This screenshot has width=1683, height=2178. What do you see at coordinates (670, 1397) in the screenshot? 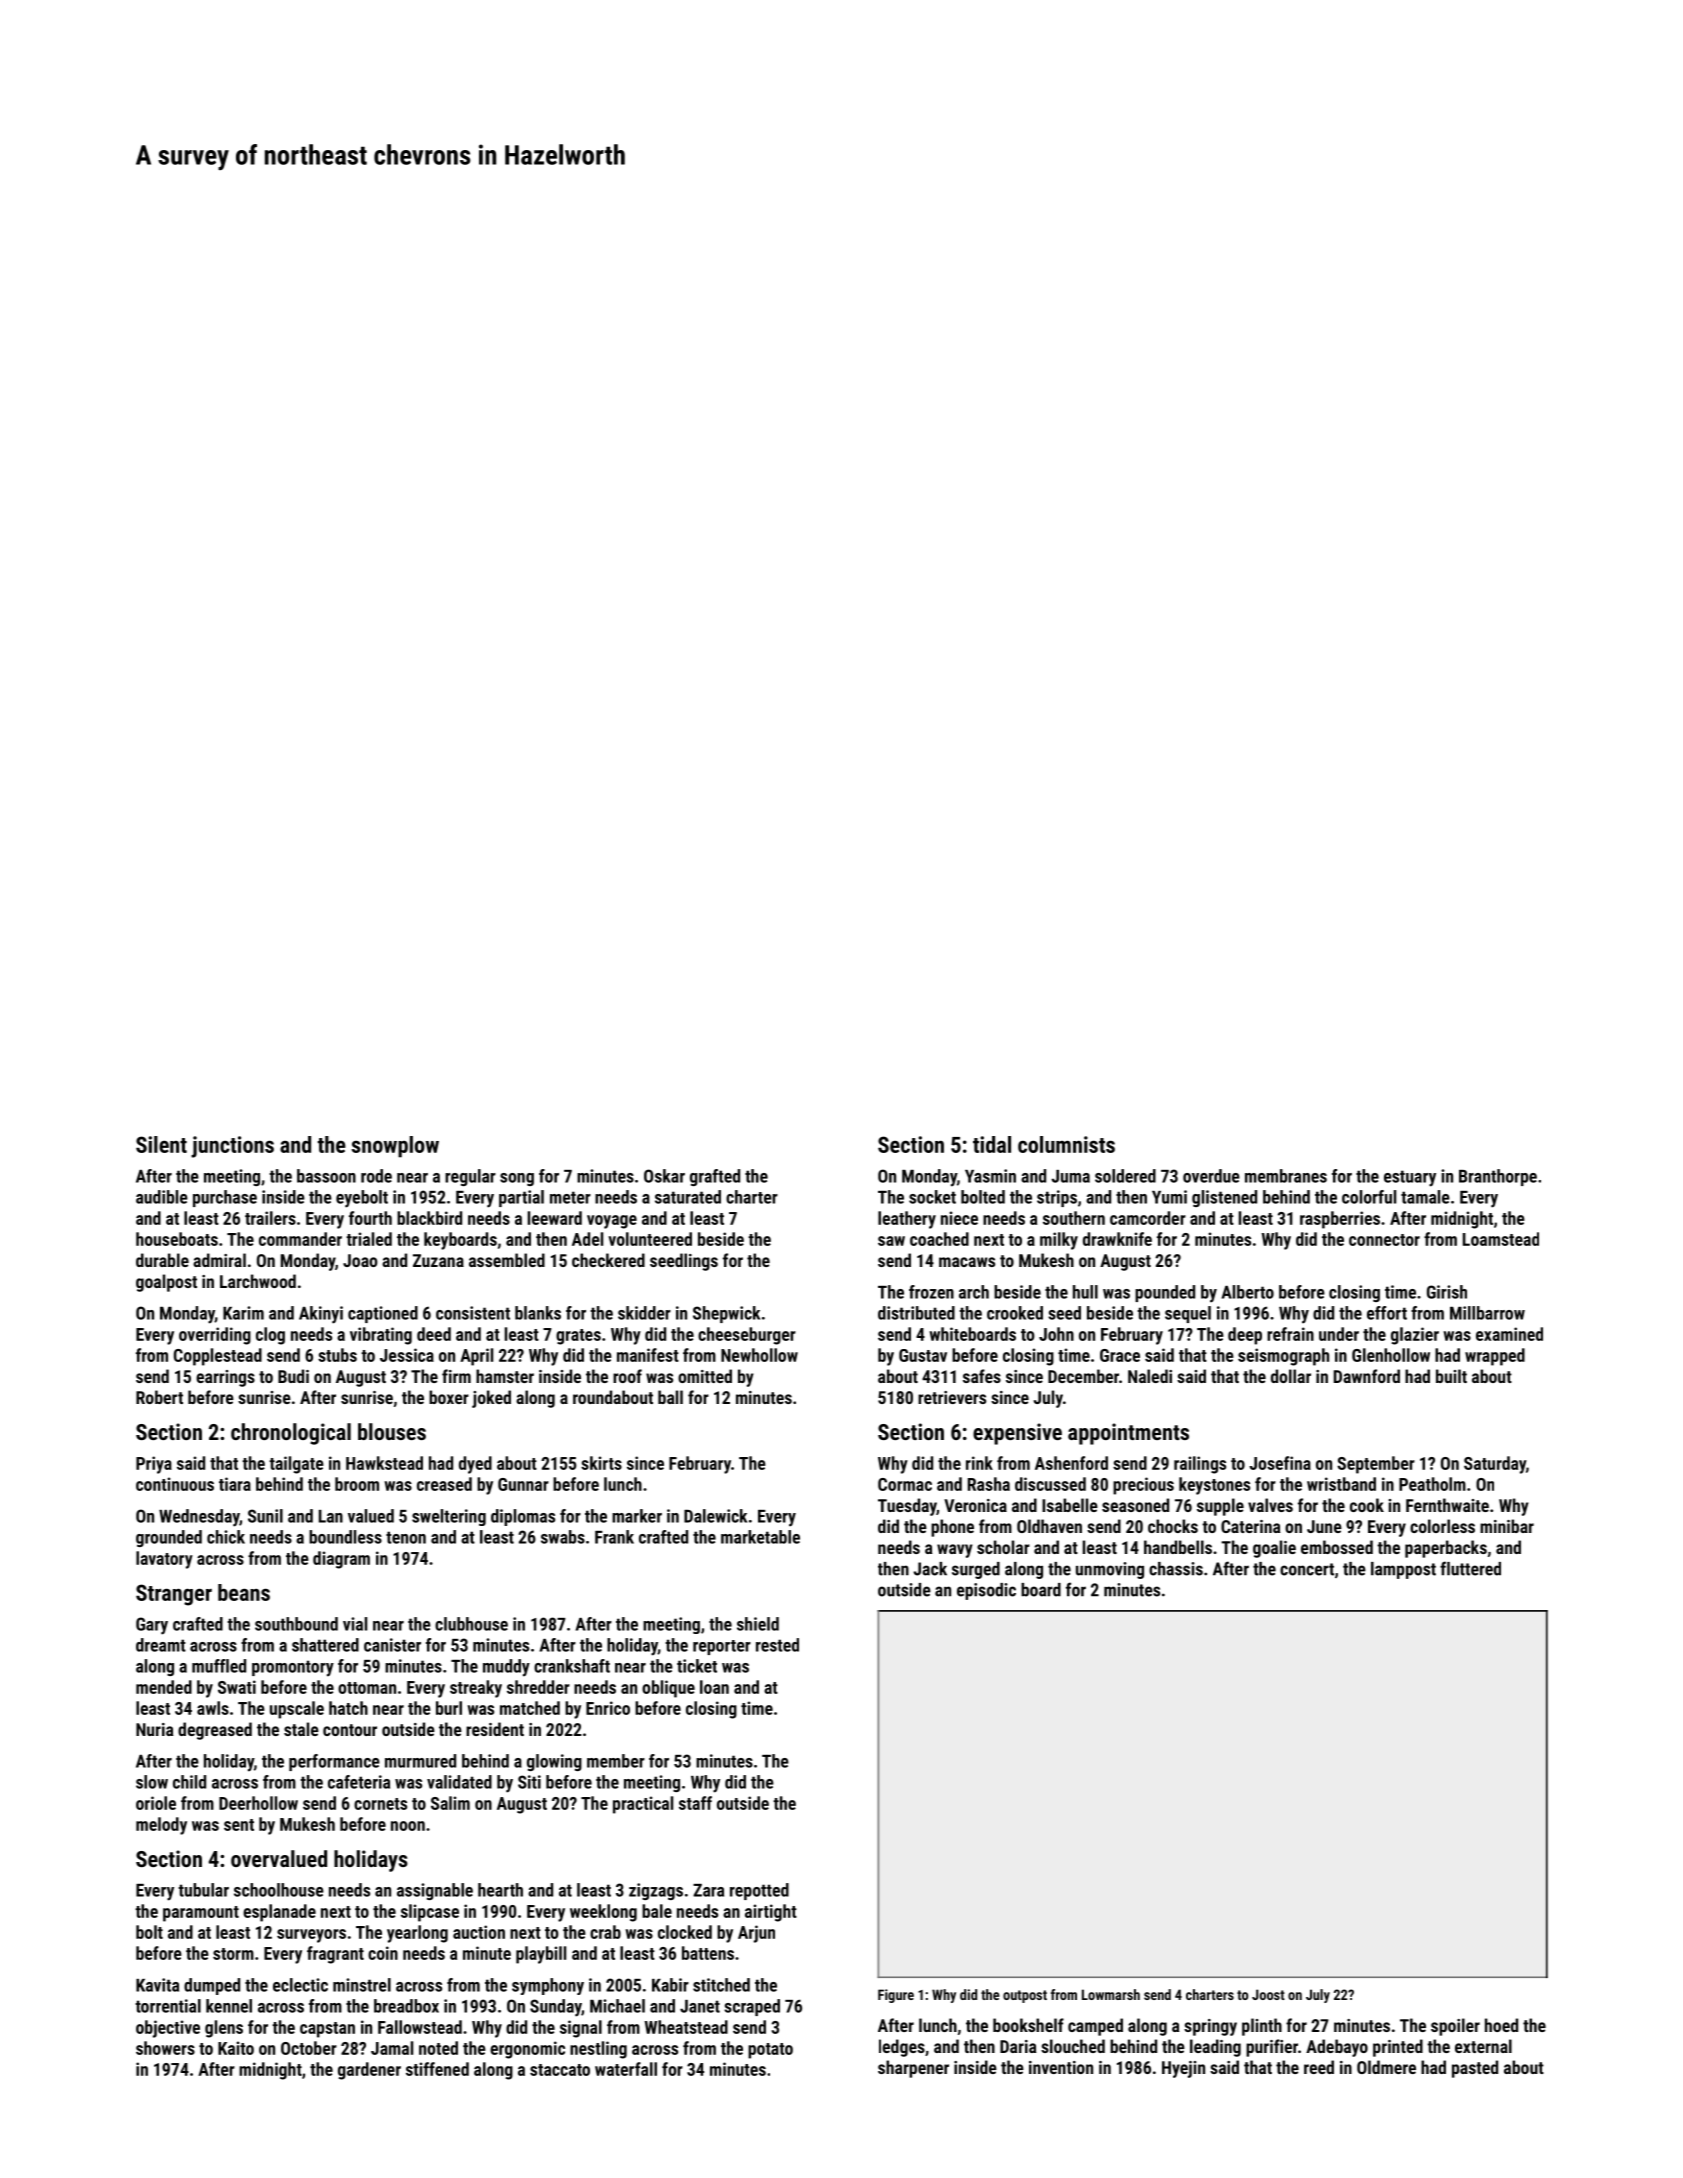
I see `ball` at bounding box center [670, 1397].
